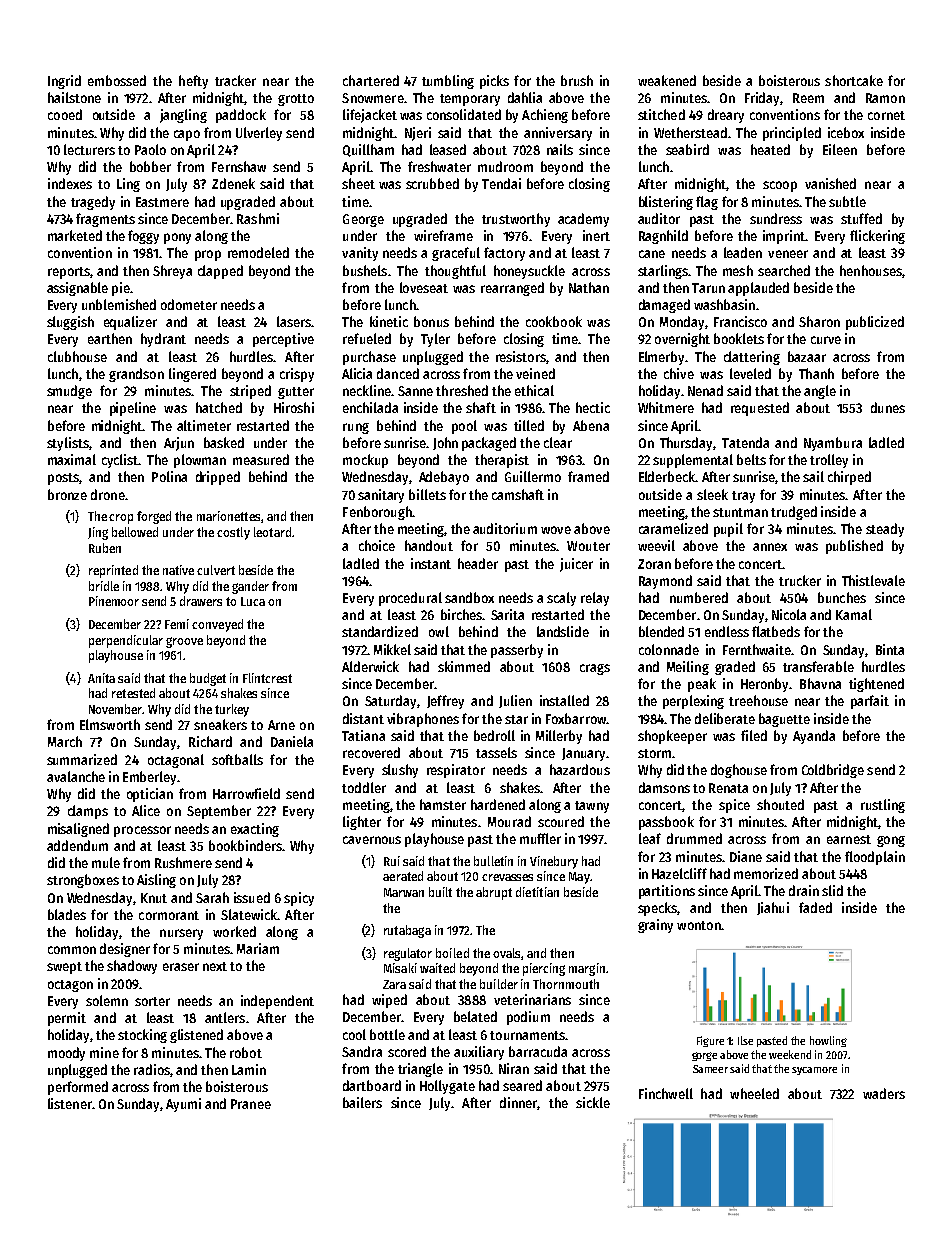 The height and width of the document is (1233, 952). I want to click on Ulverley, so click(259, 134).
